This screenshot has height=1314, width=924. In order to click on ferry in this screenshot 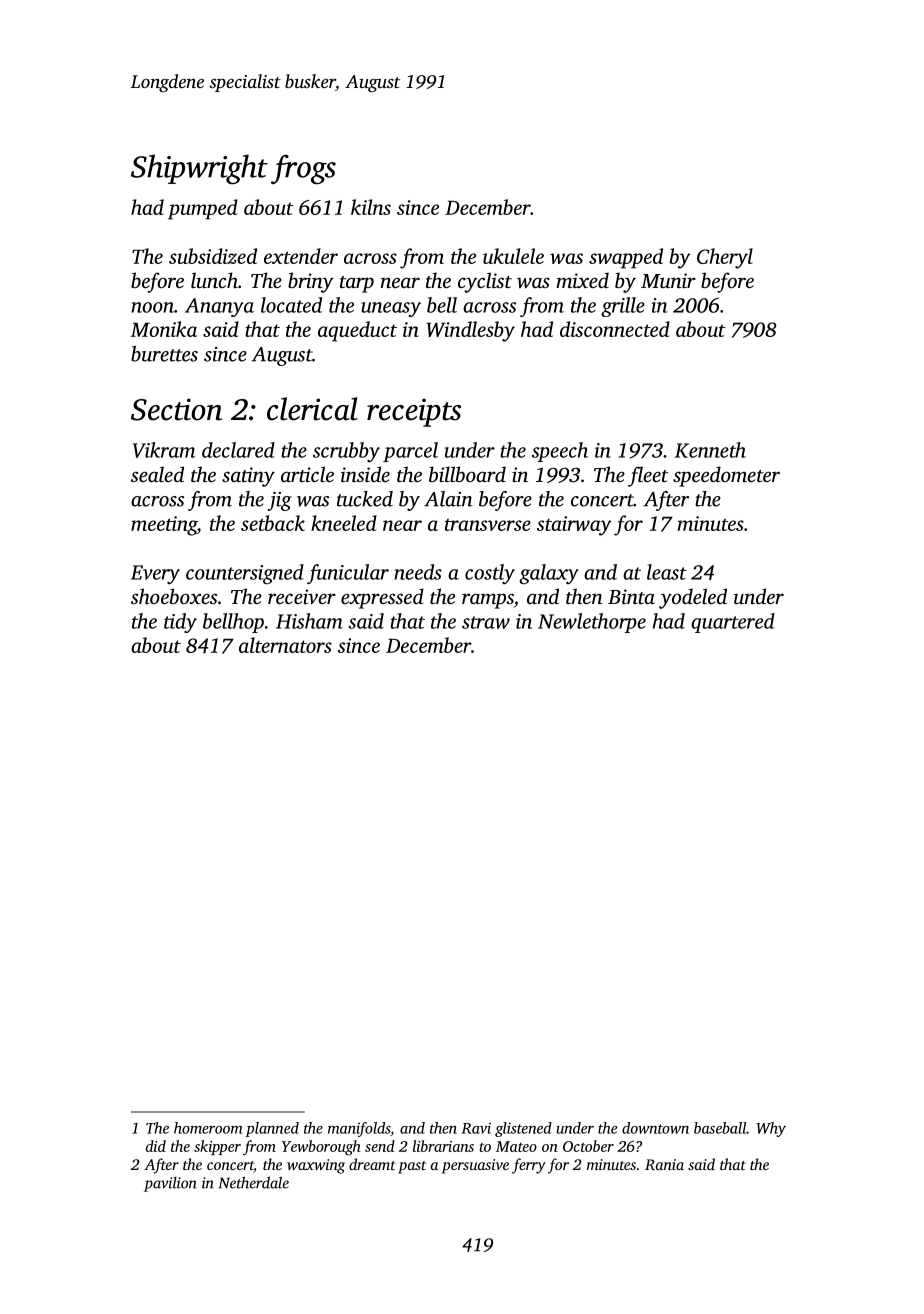, I will do `click(529, 1166)`.
